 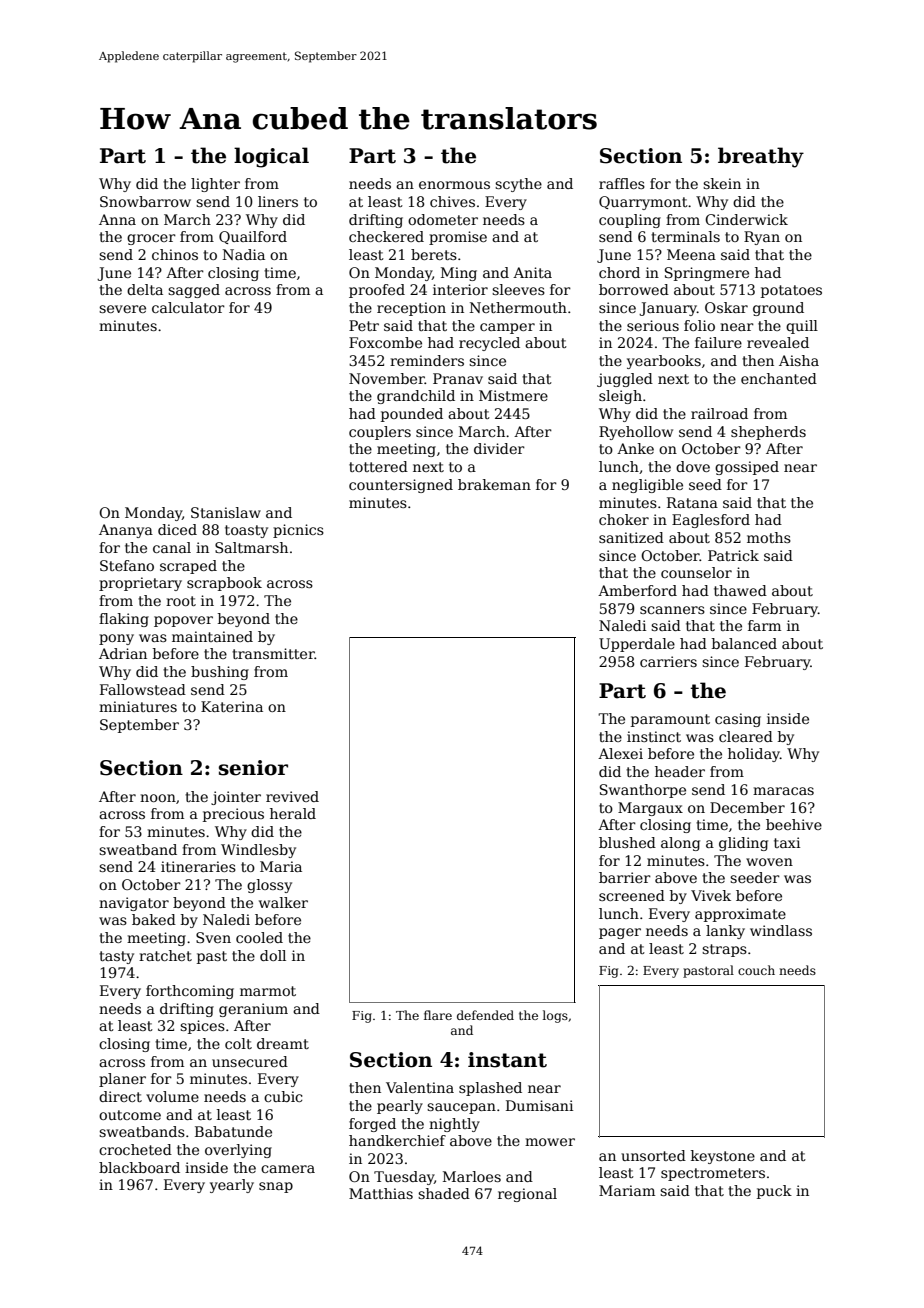 What do you see at coordinates (670, 720) in the screenshot?
I see `paramount` at bounding box center [670, 720].
